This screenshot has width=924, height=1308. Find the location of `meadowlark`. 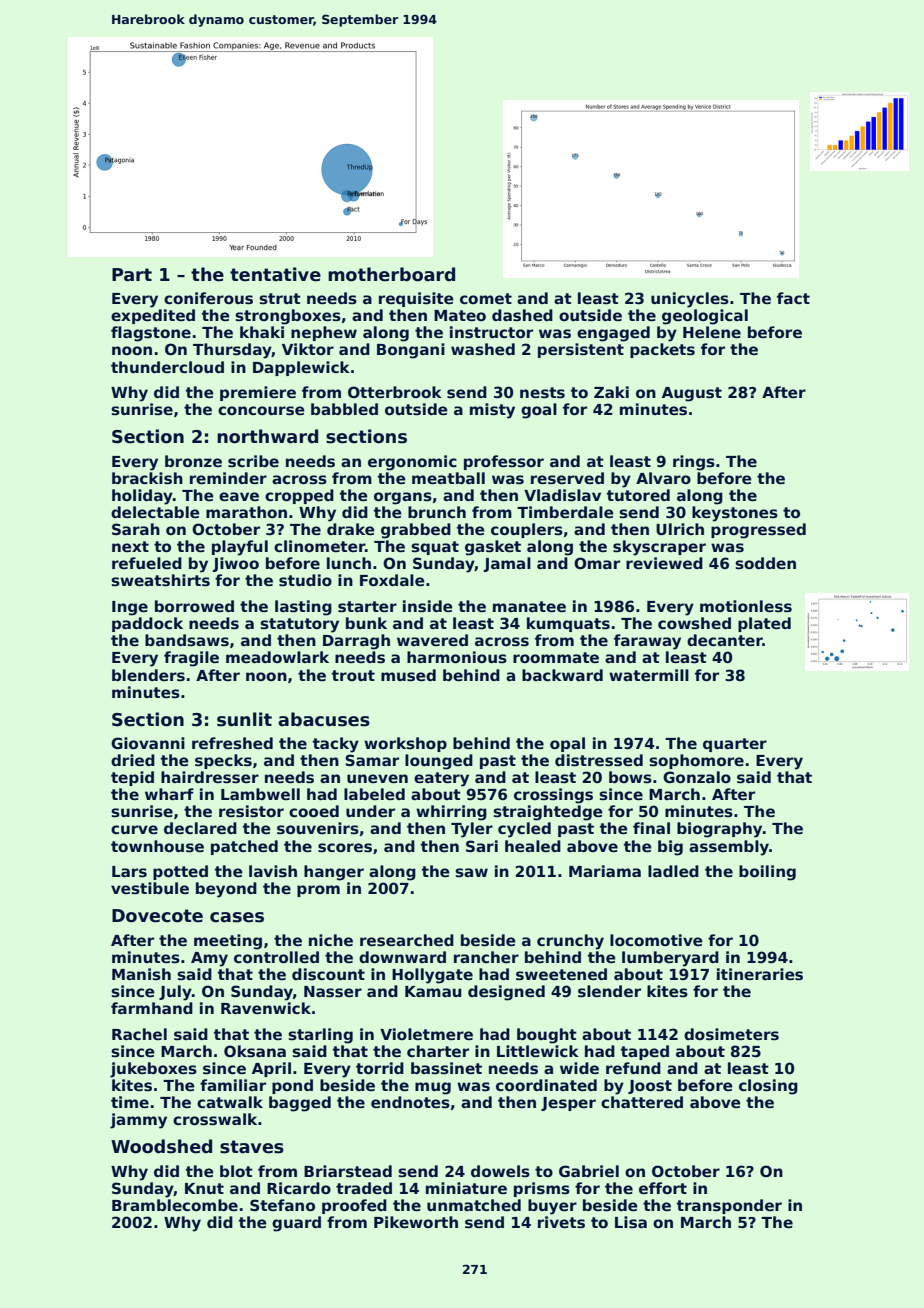

meadowlark is located at coordinates (277, 657).
